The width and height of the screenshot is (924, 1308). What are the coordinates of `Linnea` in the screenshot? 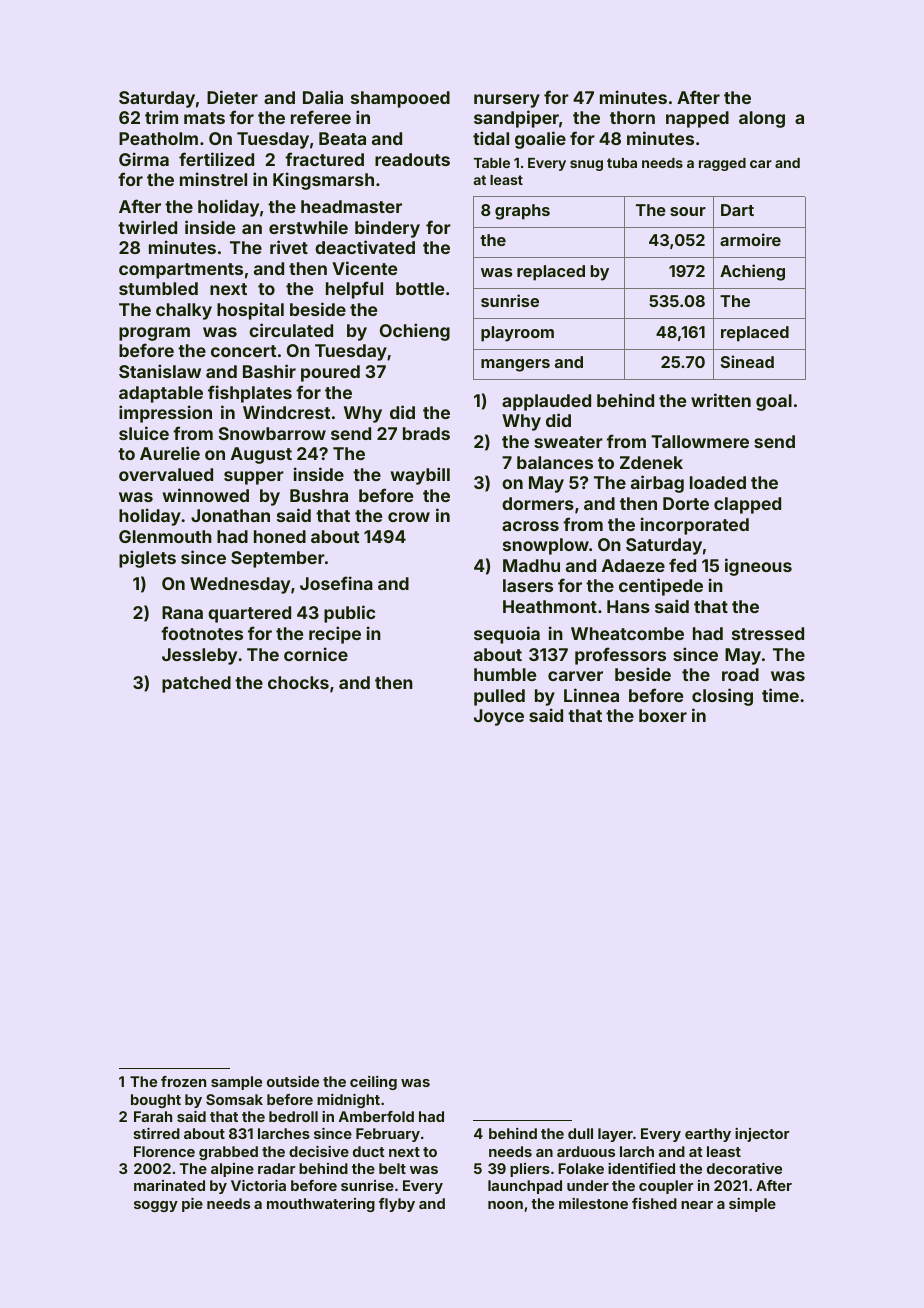 It's located at (591, 695).
